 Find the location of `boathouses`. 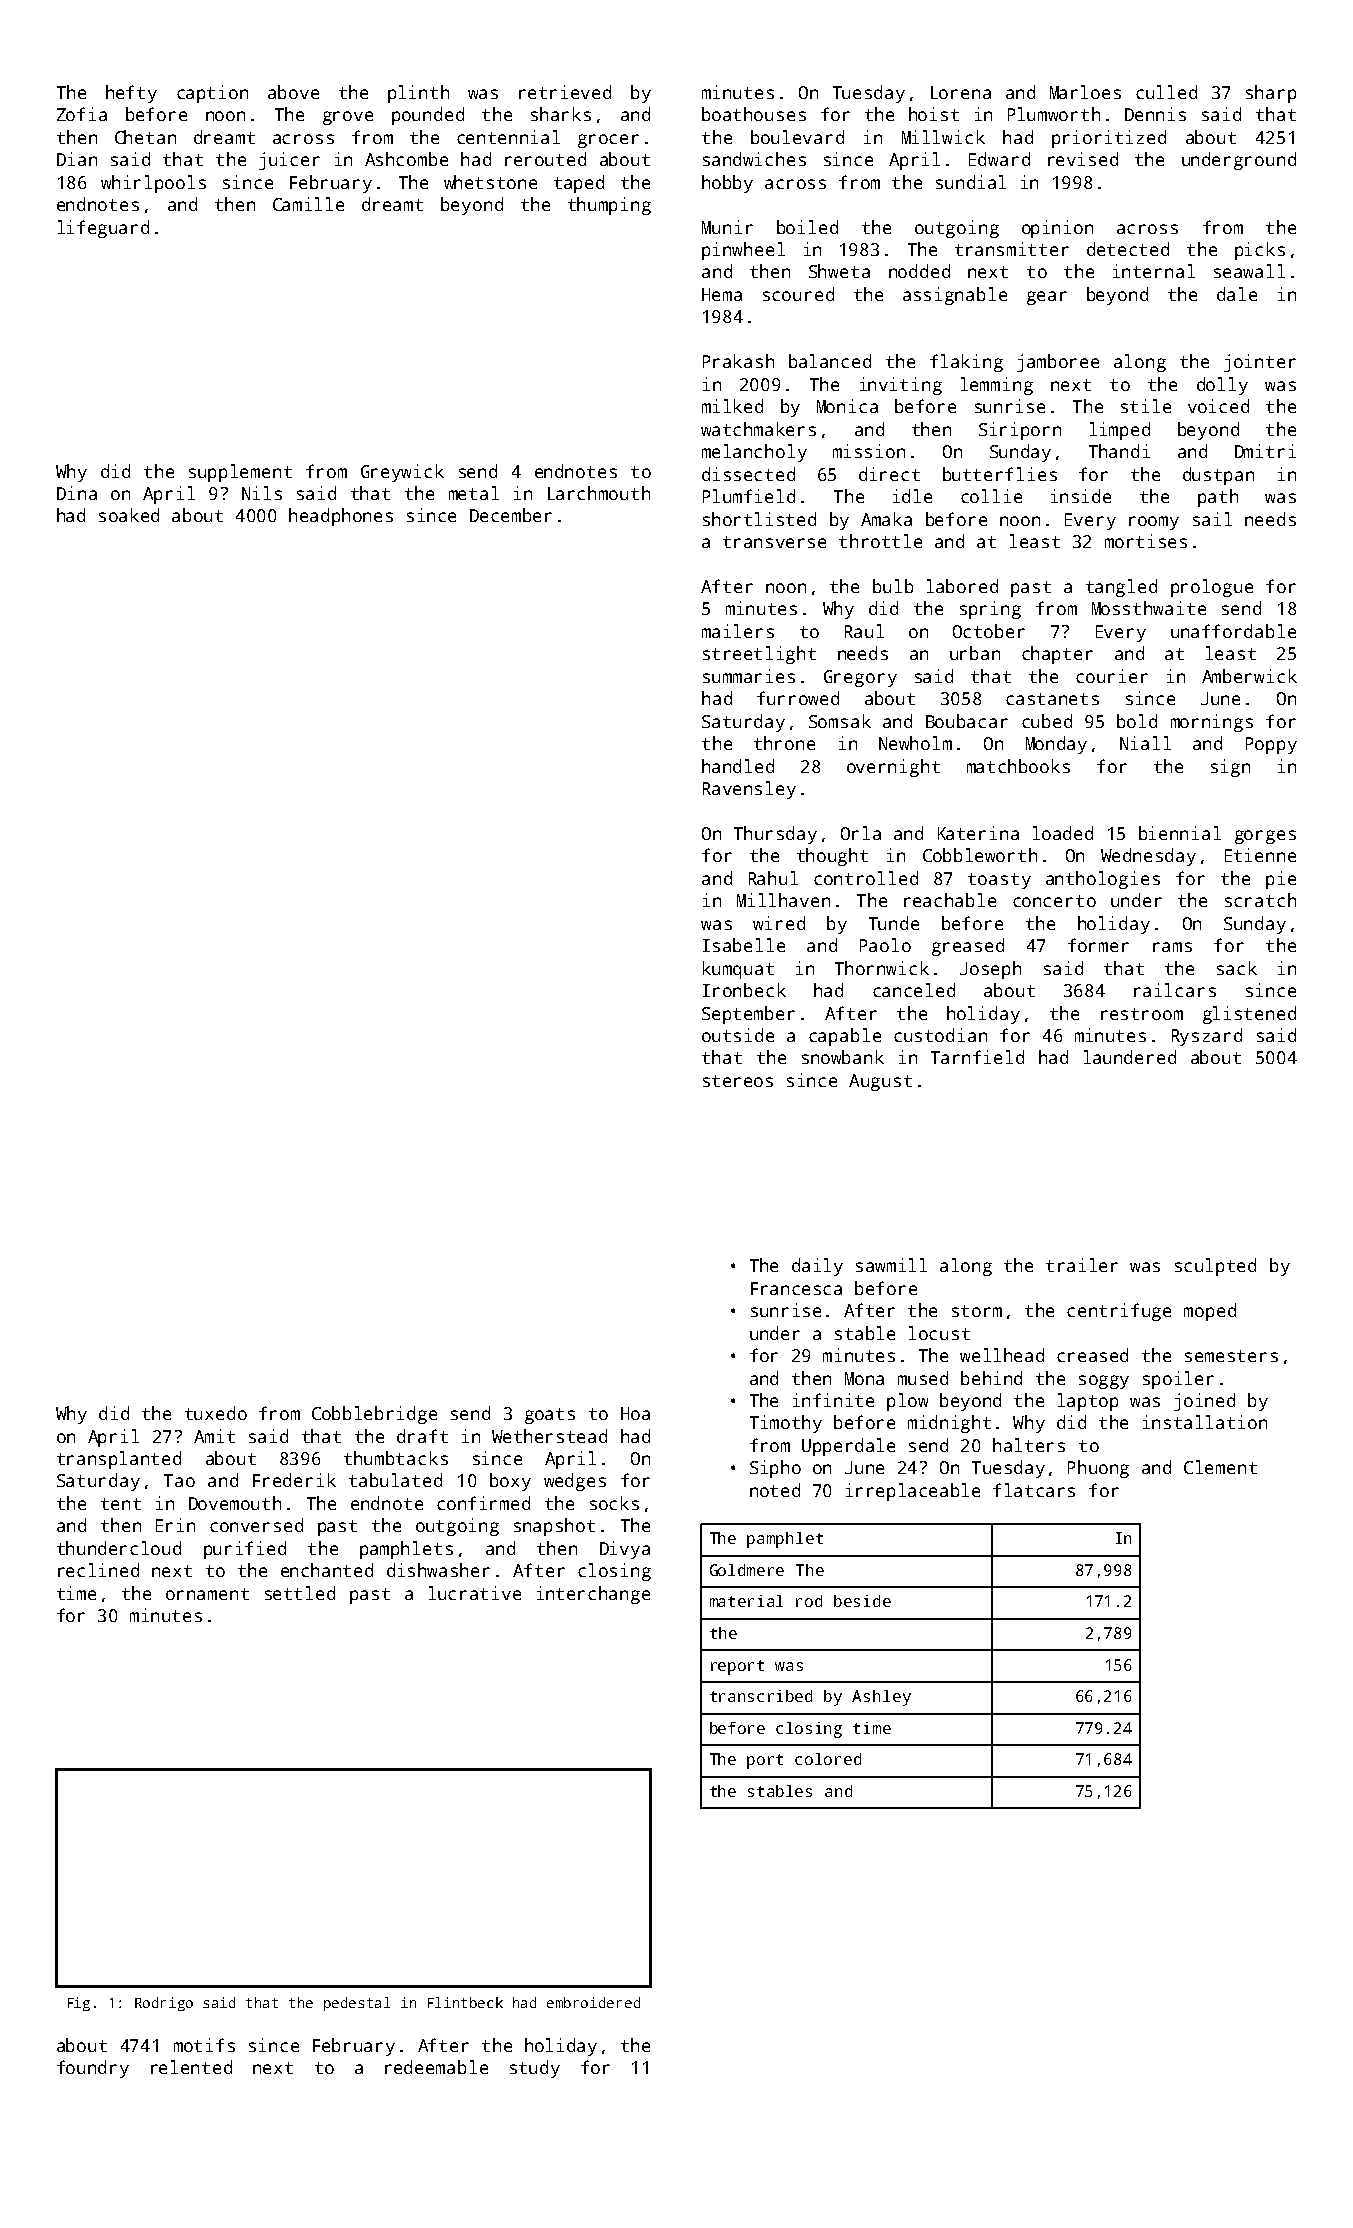

boathouses is located at coordinates (754, 114).
